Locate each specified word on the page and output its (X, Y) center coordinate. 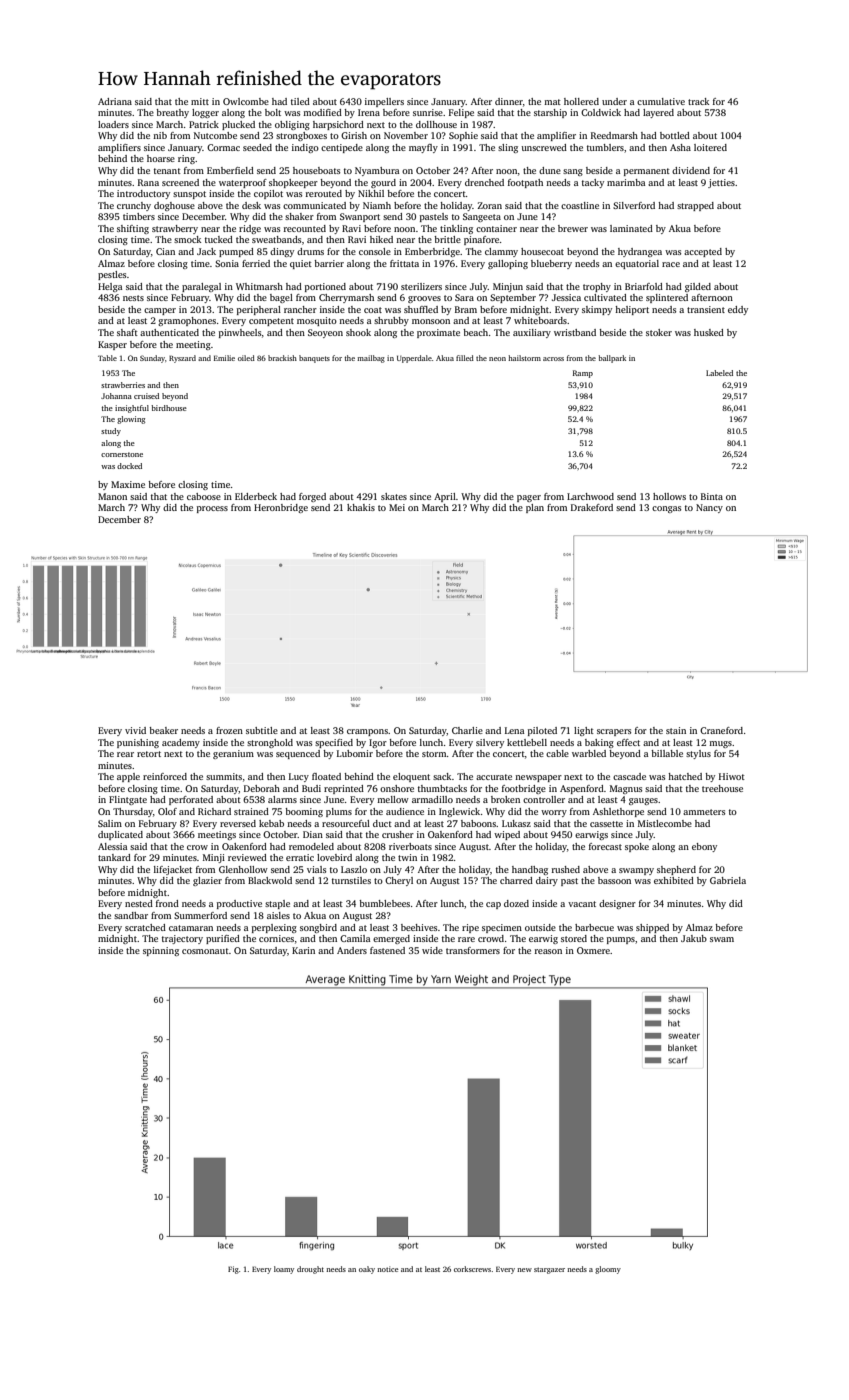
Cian (165, 251)
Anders (352, 950)
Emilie (224, 358)
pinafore (482, 240)
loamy (284, 1270)
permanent (647, 172)
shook (358, 332)
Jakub (694, 938)
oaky (367, 1270)
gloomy (608, 1270)
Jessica (566, 297)
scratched (145, 927)
